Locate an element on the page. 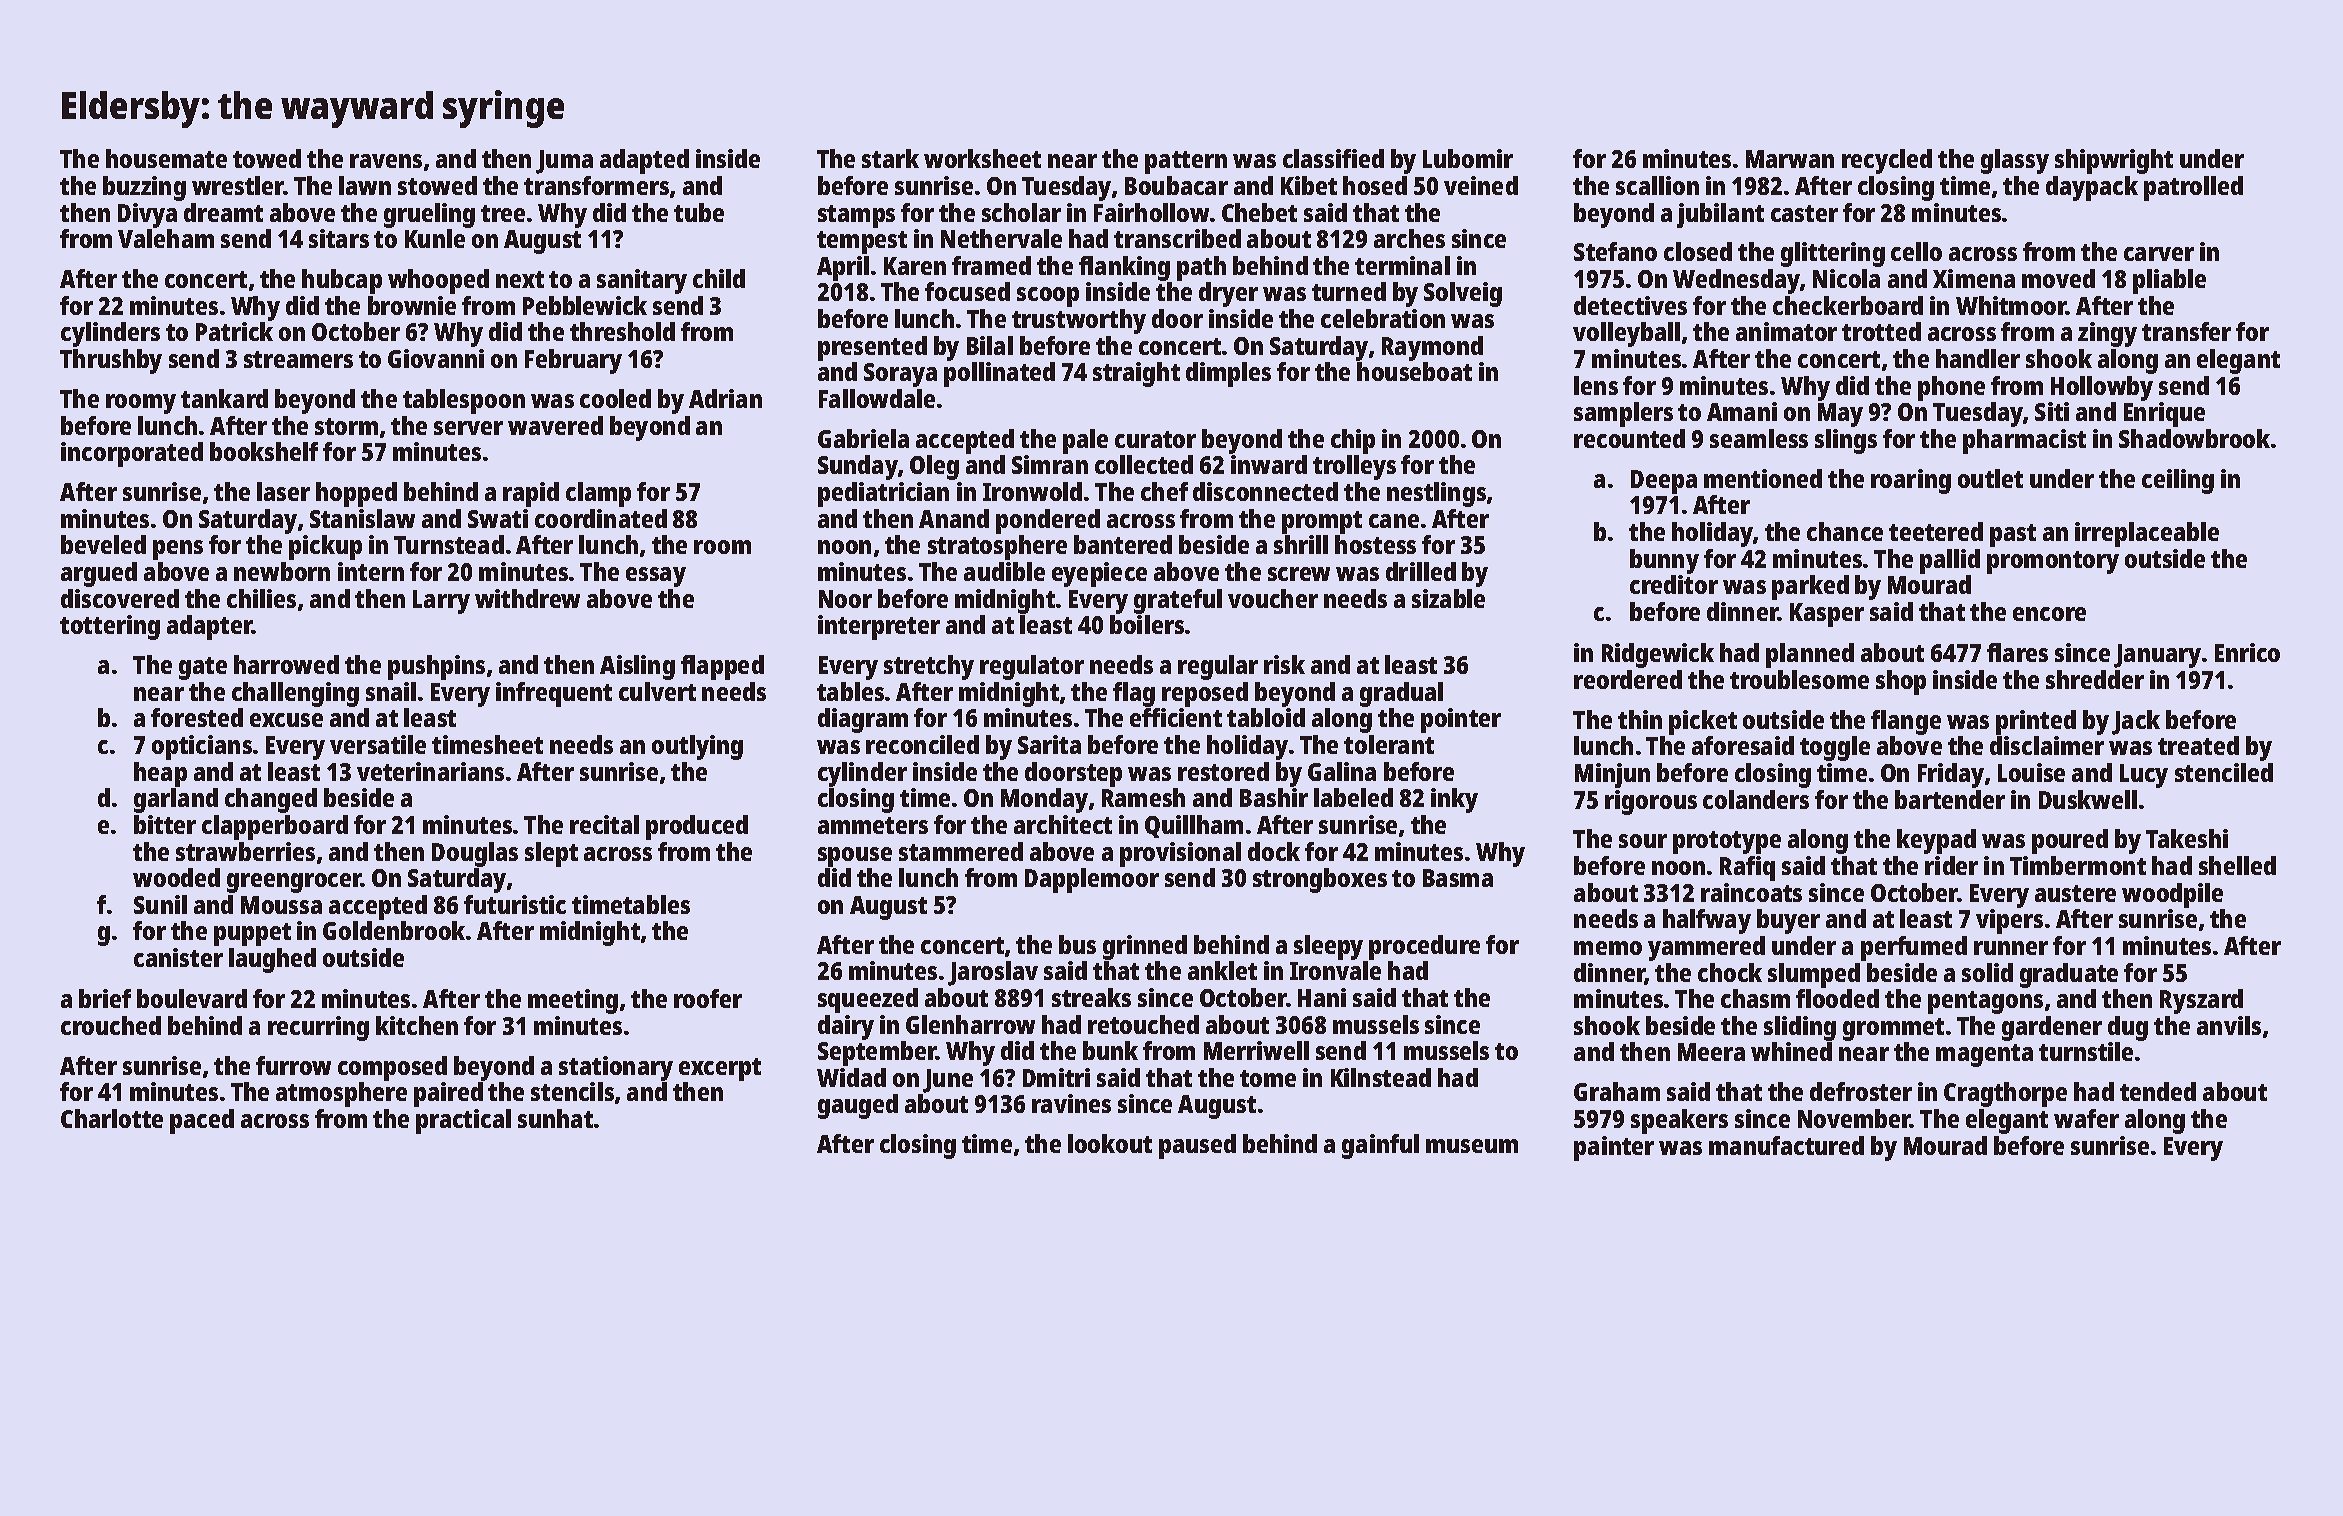 The width and height of the page is (2343, 1516). Goldenbrook is located at coordinates (394, 930).
